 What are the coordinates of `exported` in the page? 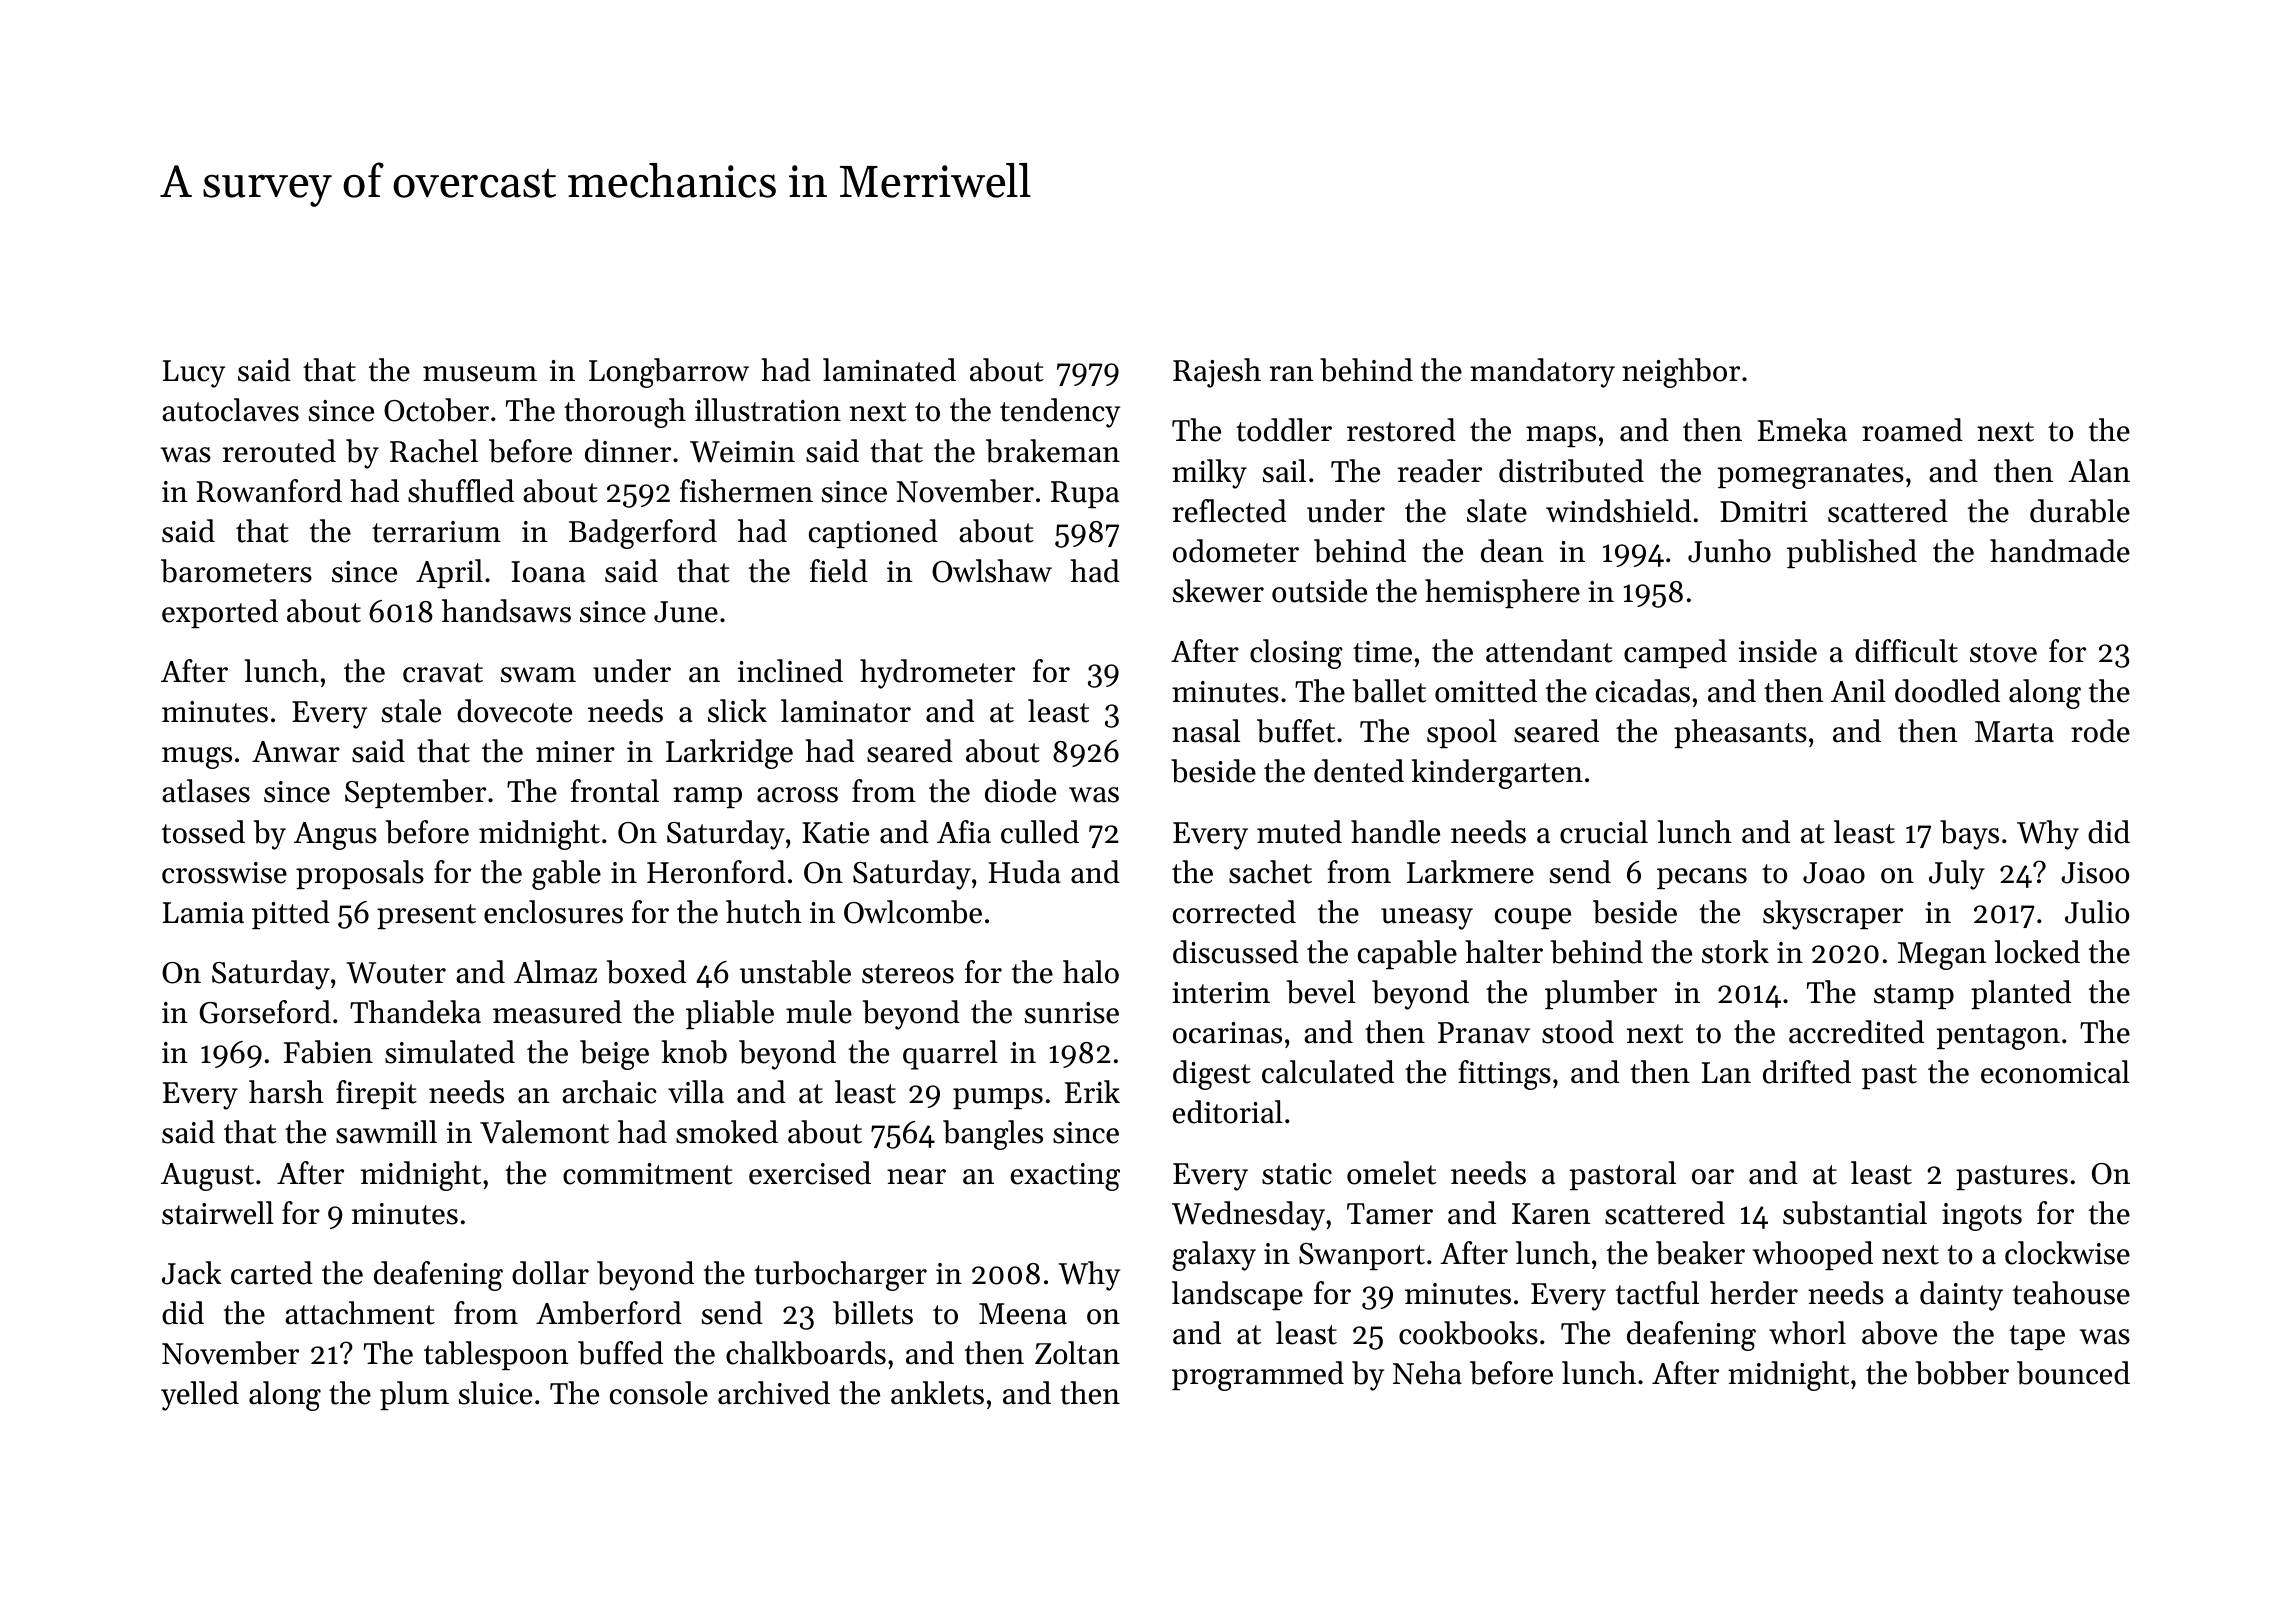 It's located at (220, 613).
